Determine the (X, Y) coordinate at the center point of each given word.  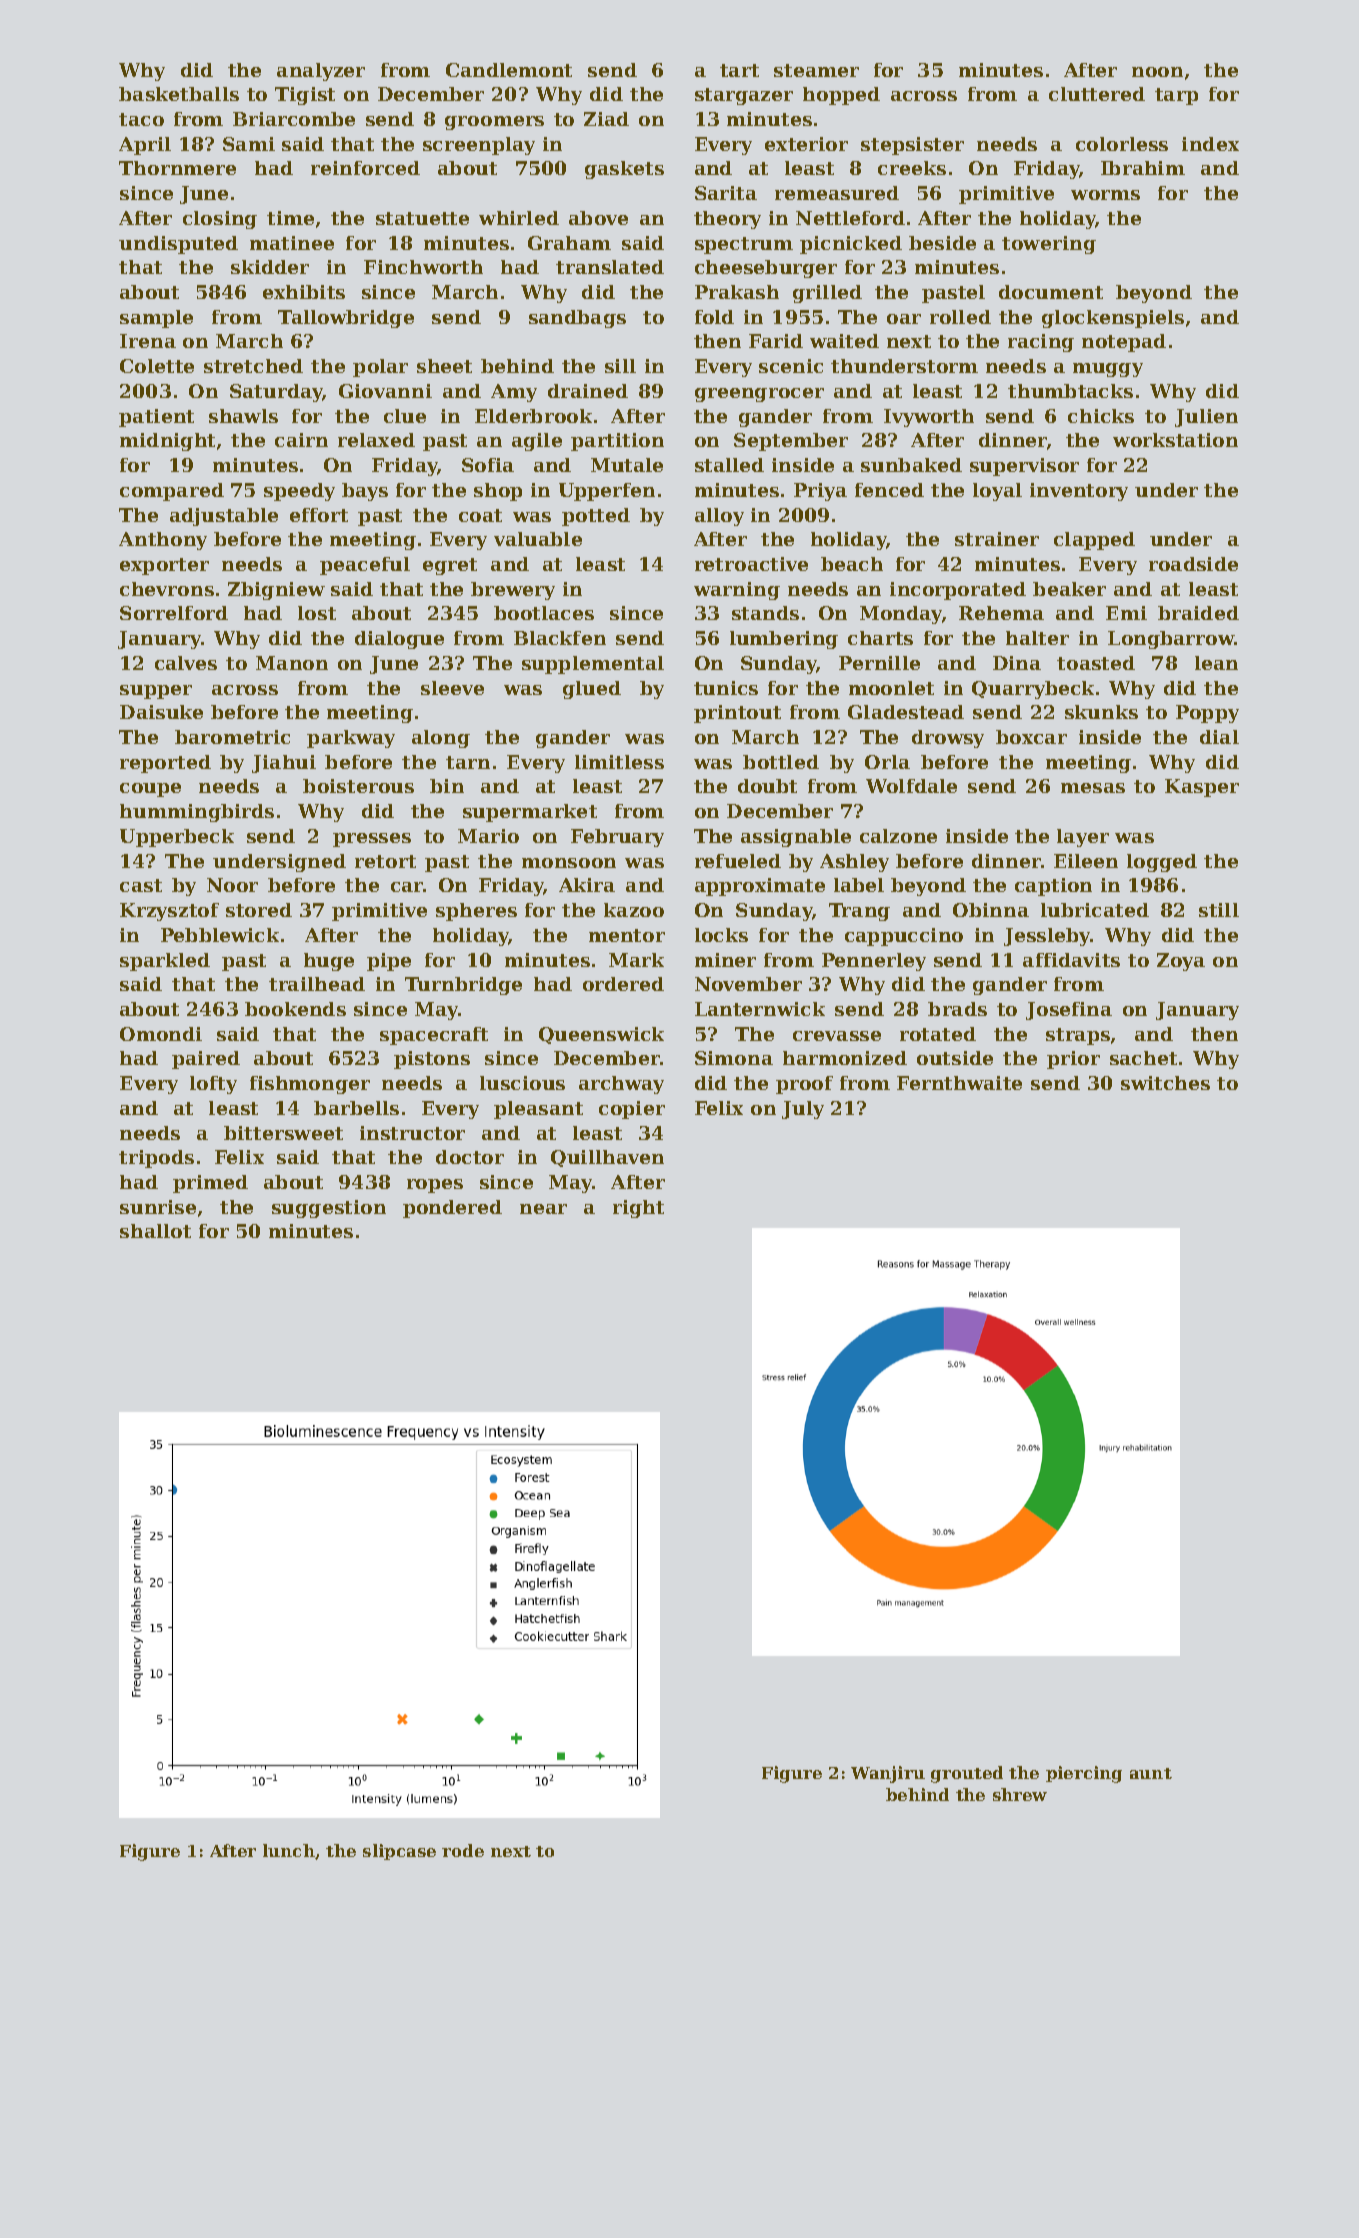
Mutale (627, 465)
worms (1105, 195)
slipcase (399, 1852)
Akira (587, 885)
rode (463, 1850)
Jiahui (284, 764)
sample (156, 319)
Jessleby (1047, 937)
